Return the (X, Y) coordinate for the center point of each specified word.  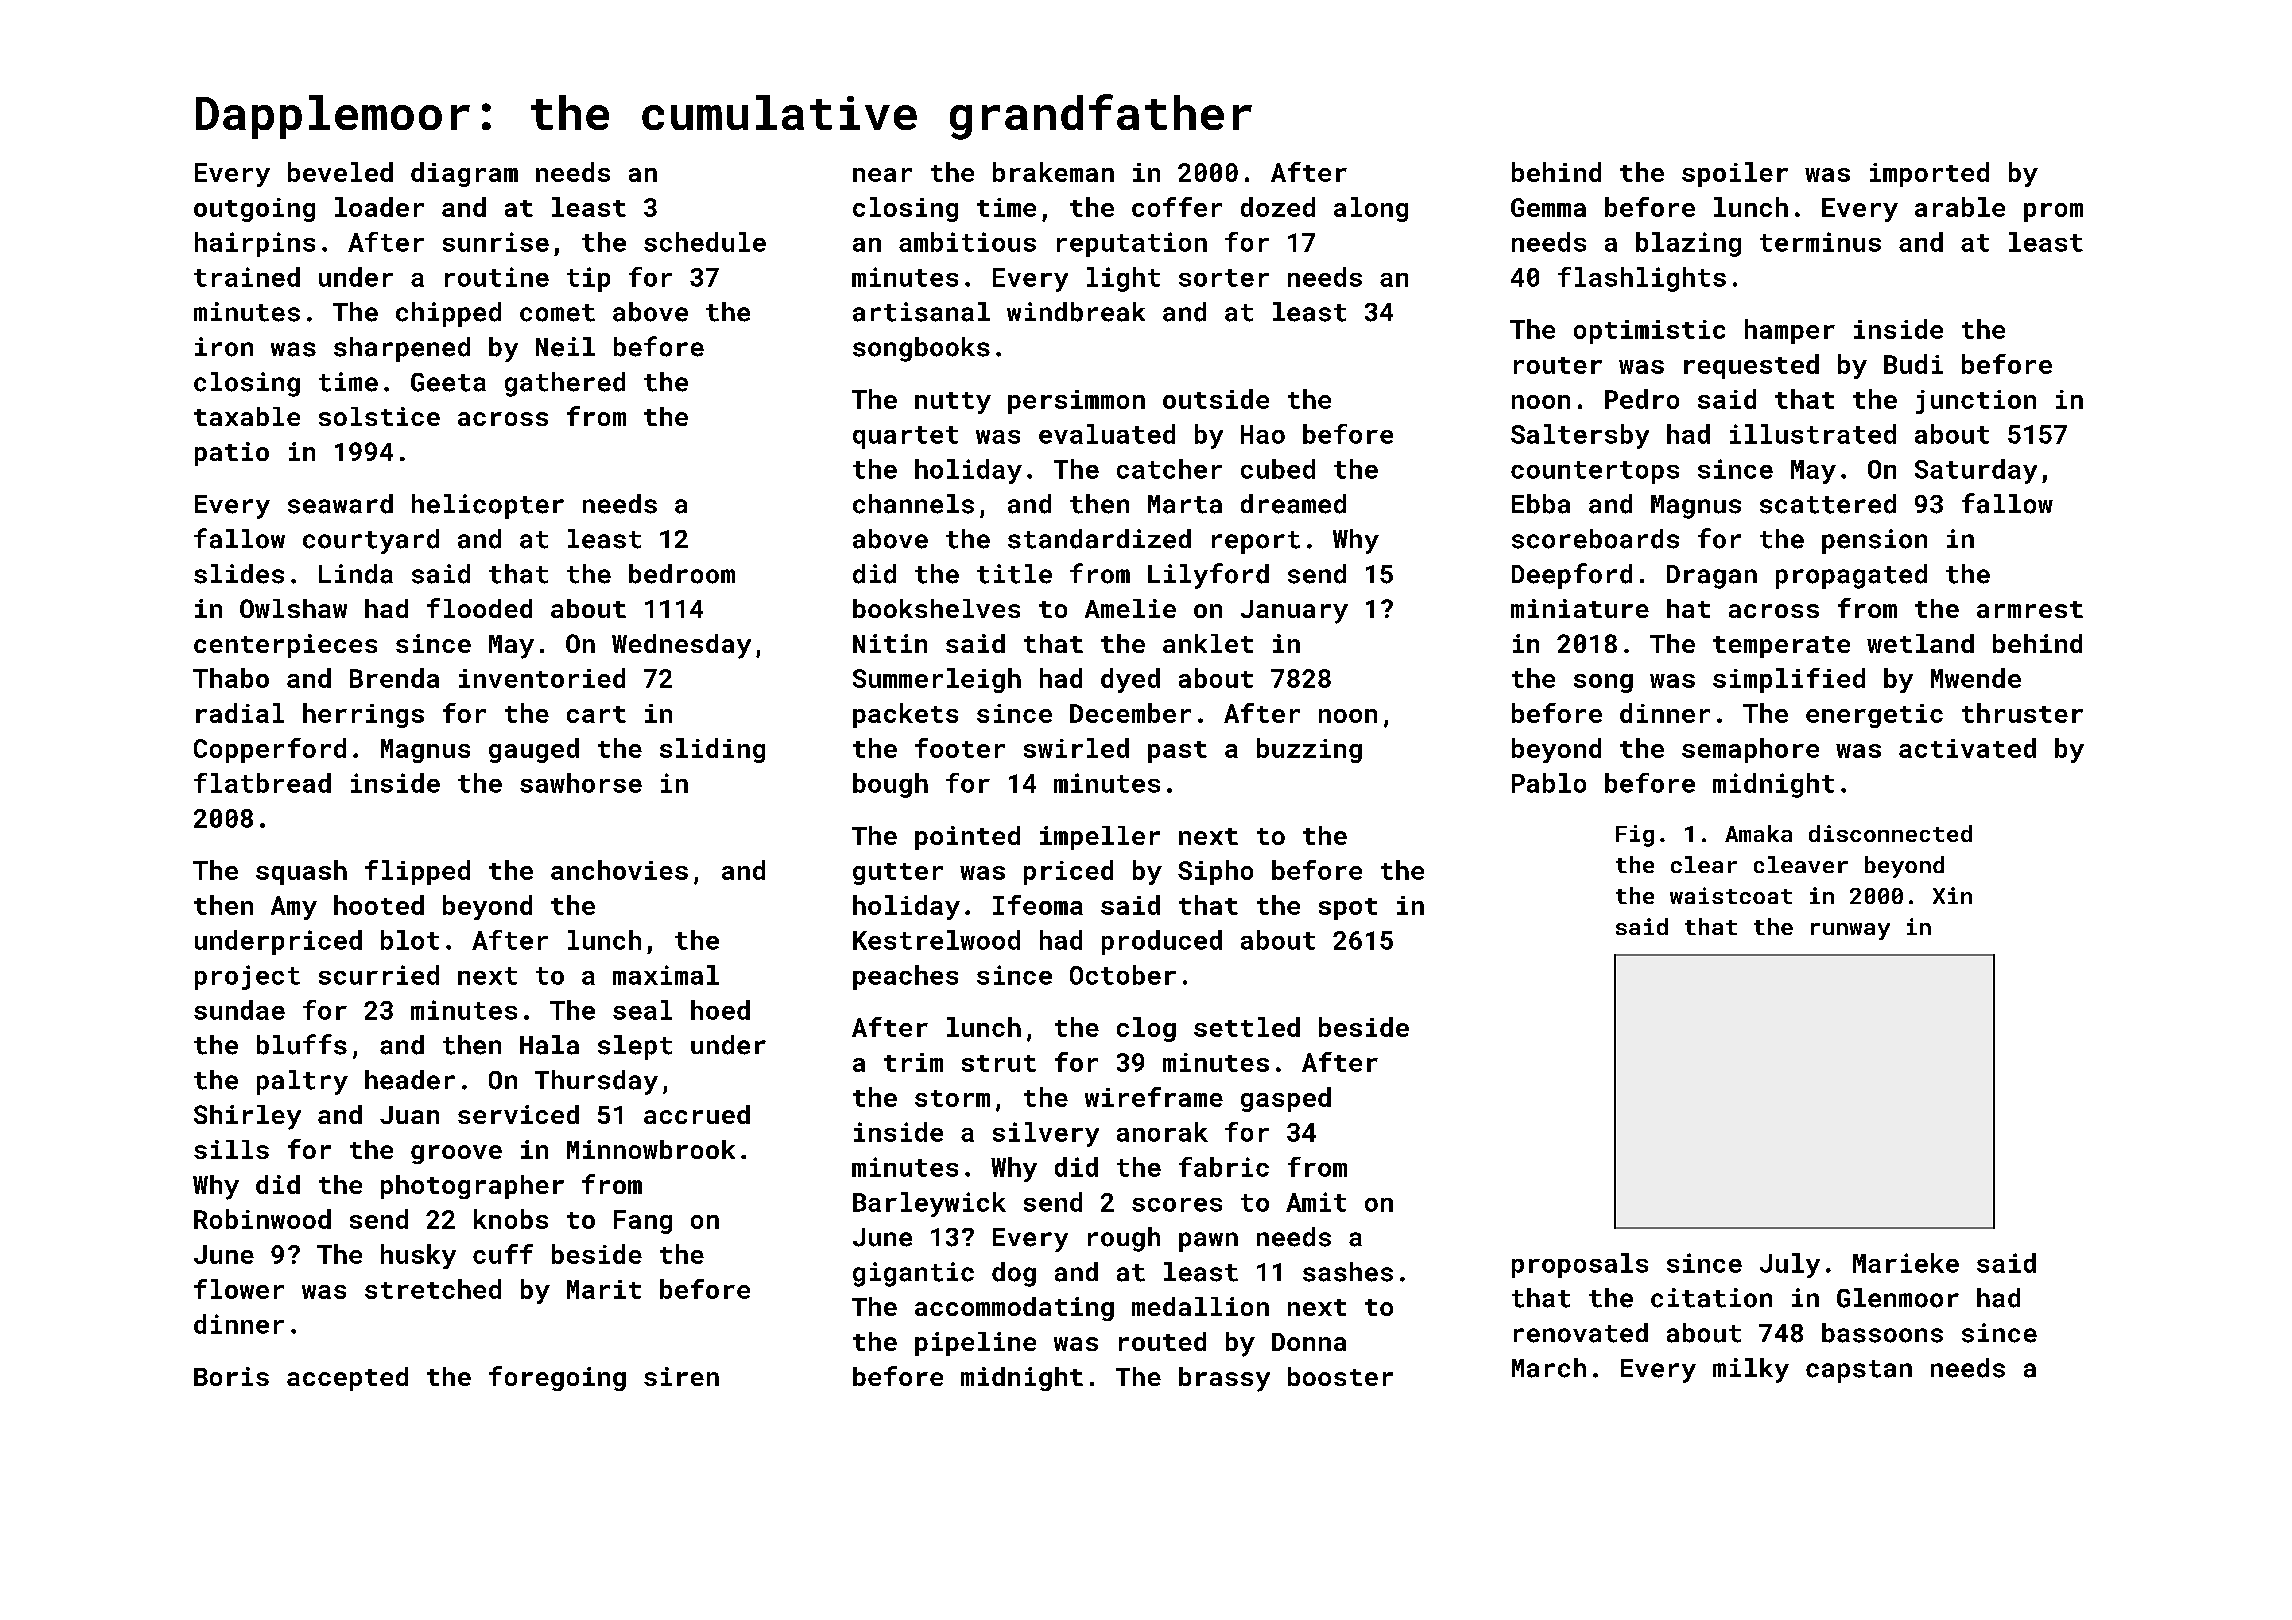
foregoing (557, 1378)
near (882, 175)
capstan (1859, 1371)
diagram (464, 174)
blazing (1688, 244)
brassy (1224, 1379)
